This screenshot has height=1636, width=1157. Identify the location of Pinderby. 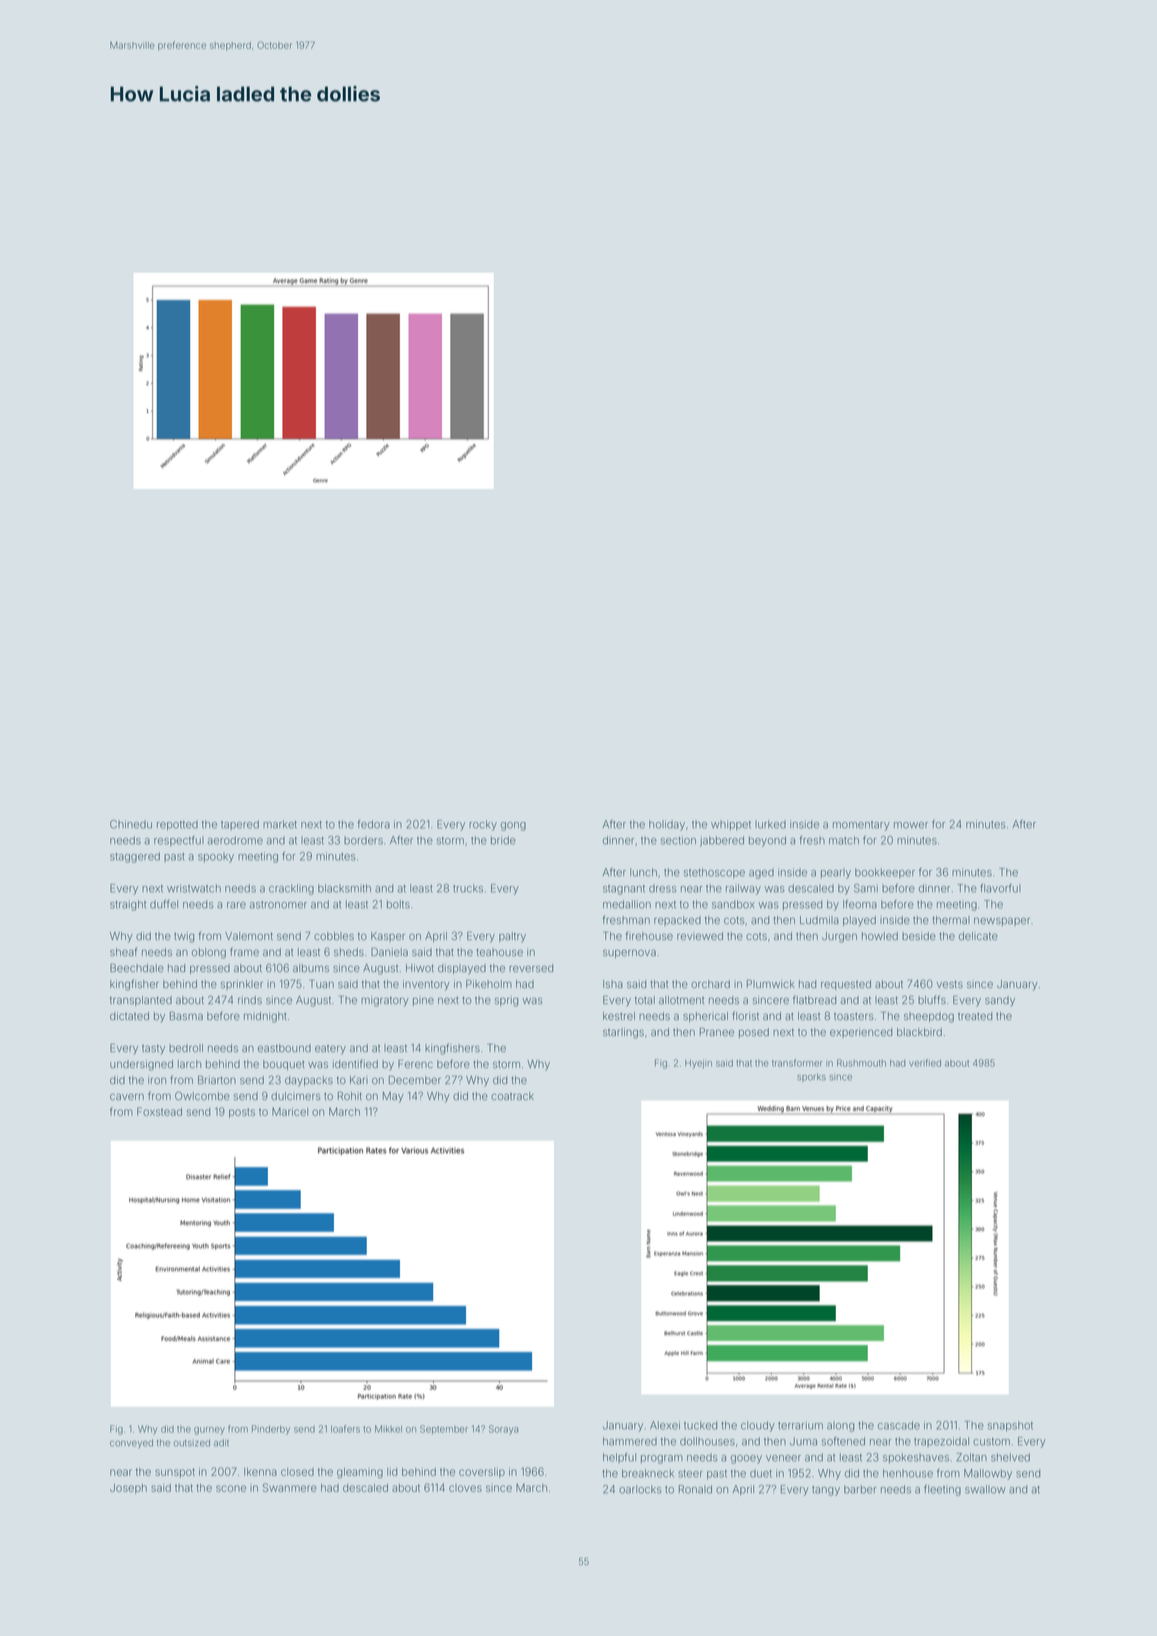
(271, 1430).
